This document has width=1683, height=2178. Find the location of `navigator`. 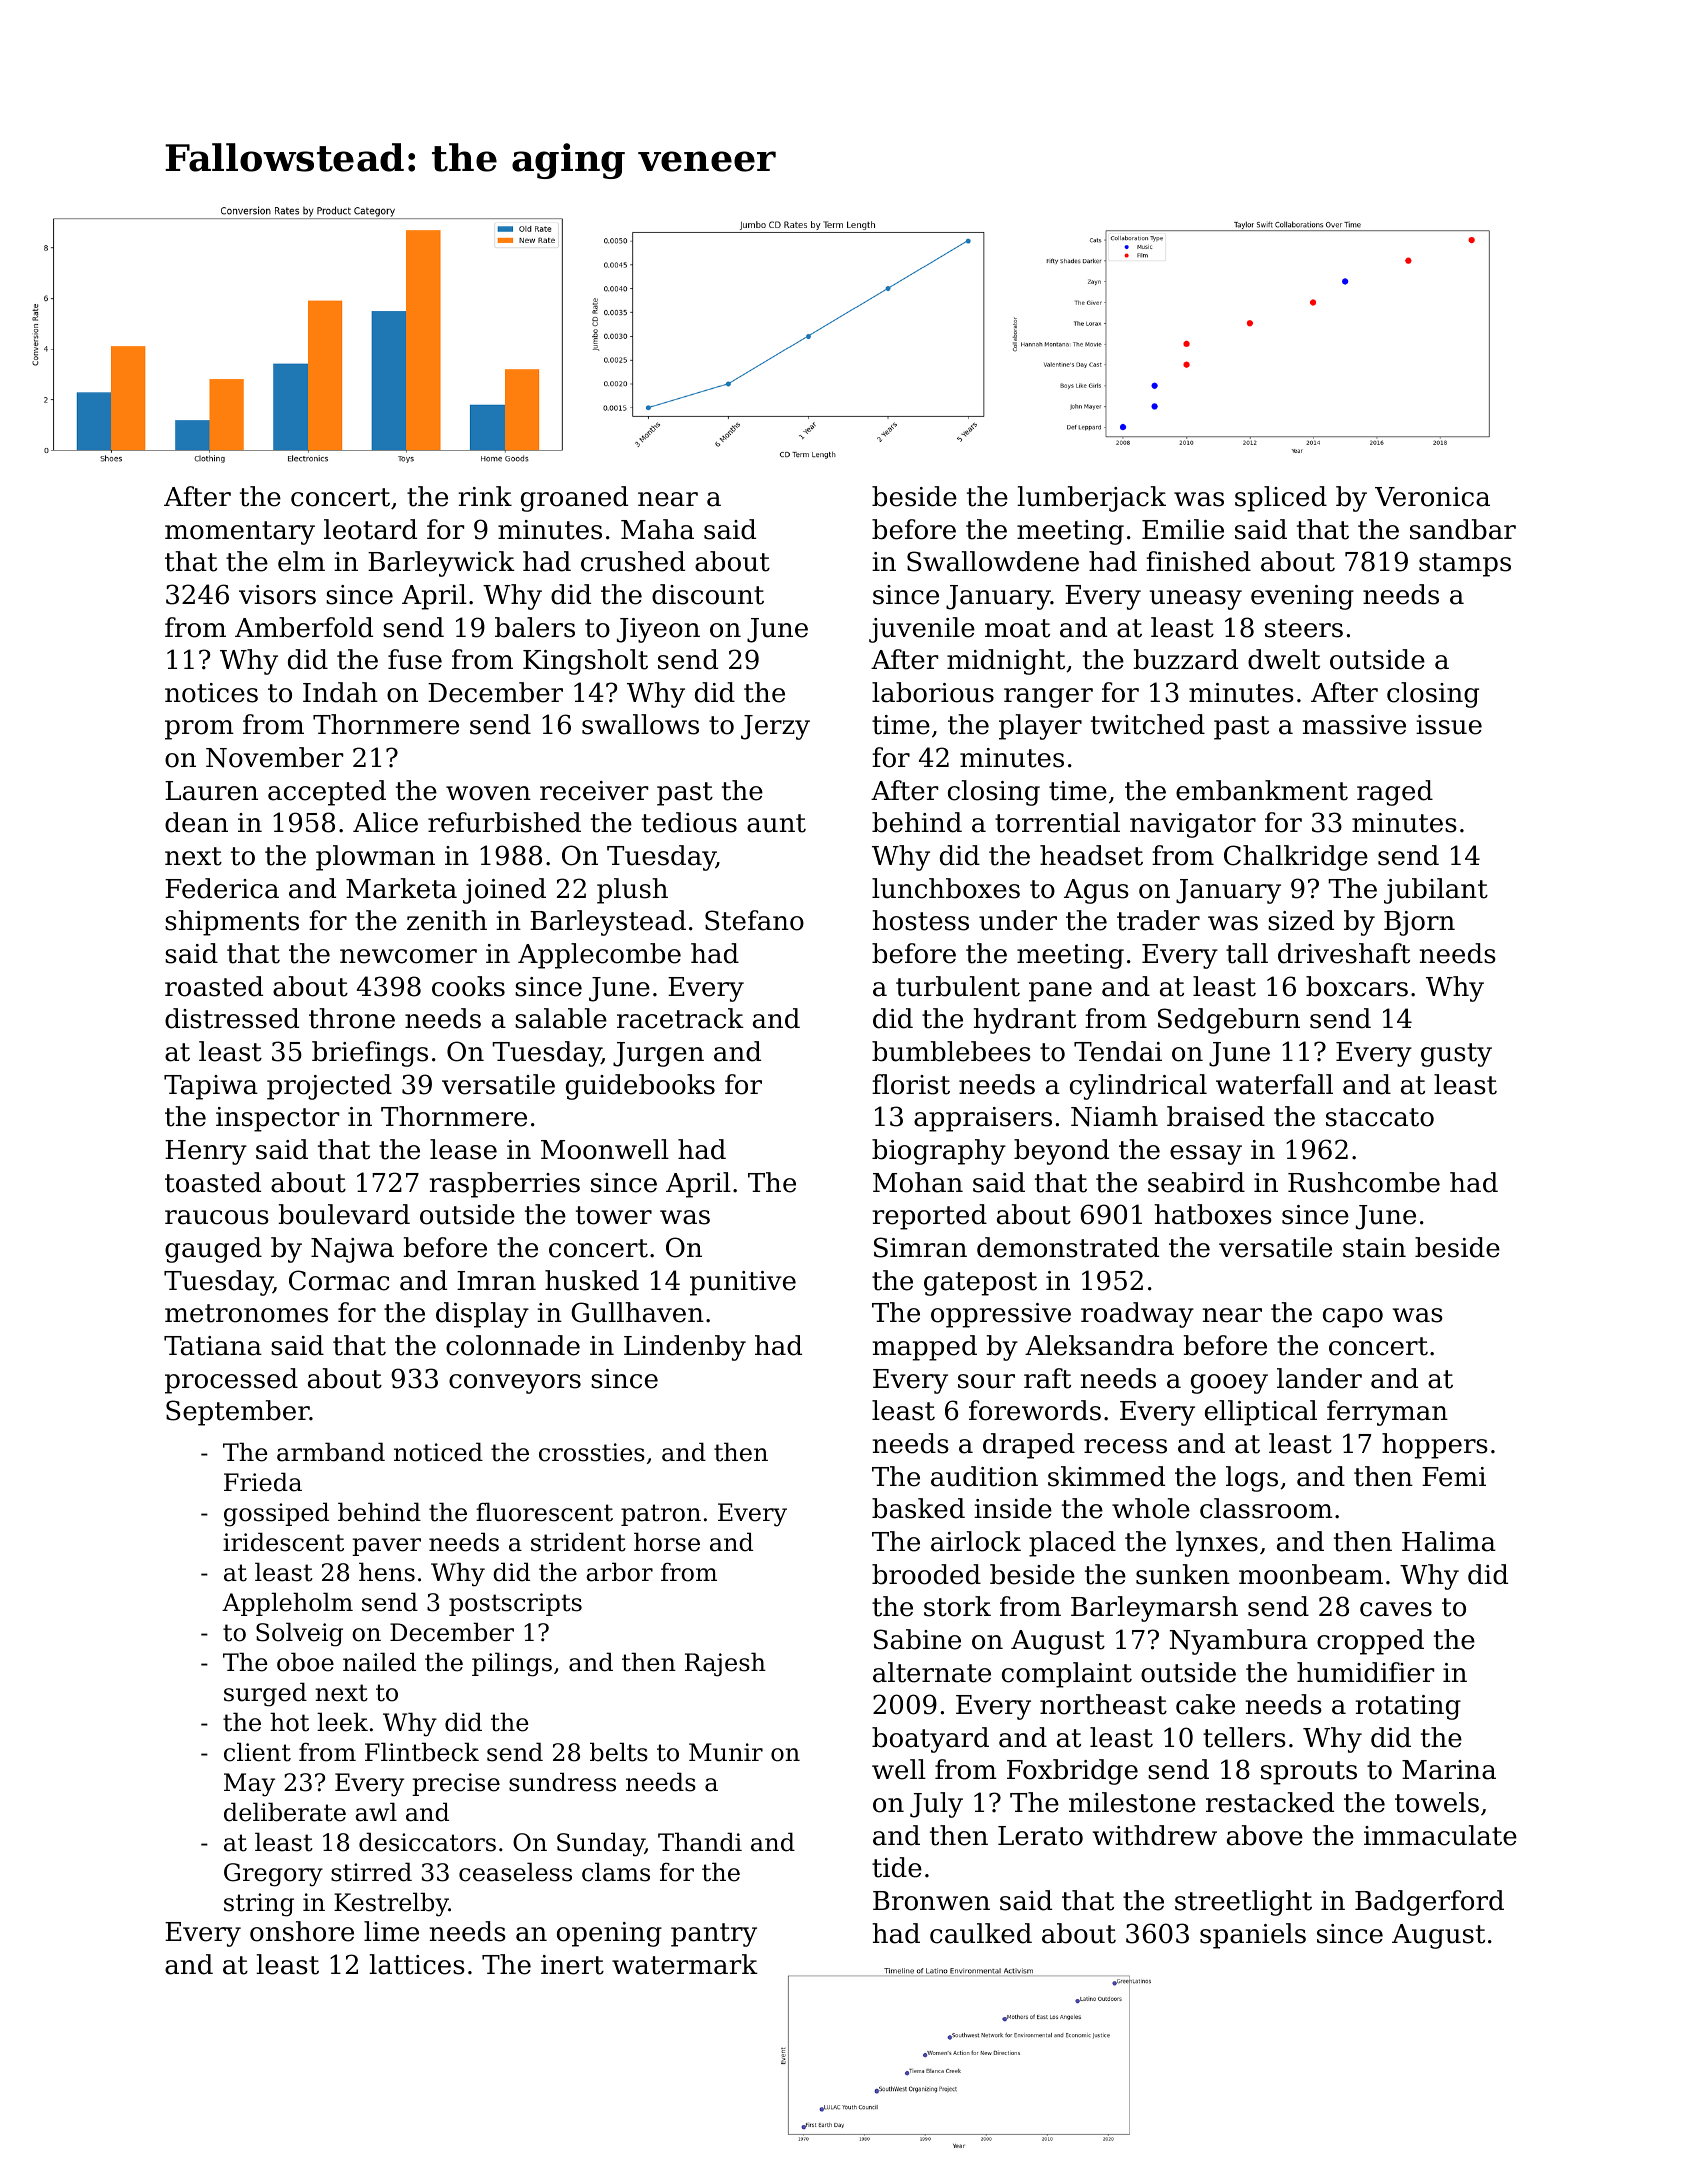

navigator is located at coordinates (1193, 825).
